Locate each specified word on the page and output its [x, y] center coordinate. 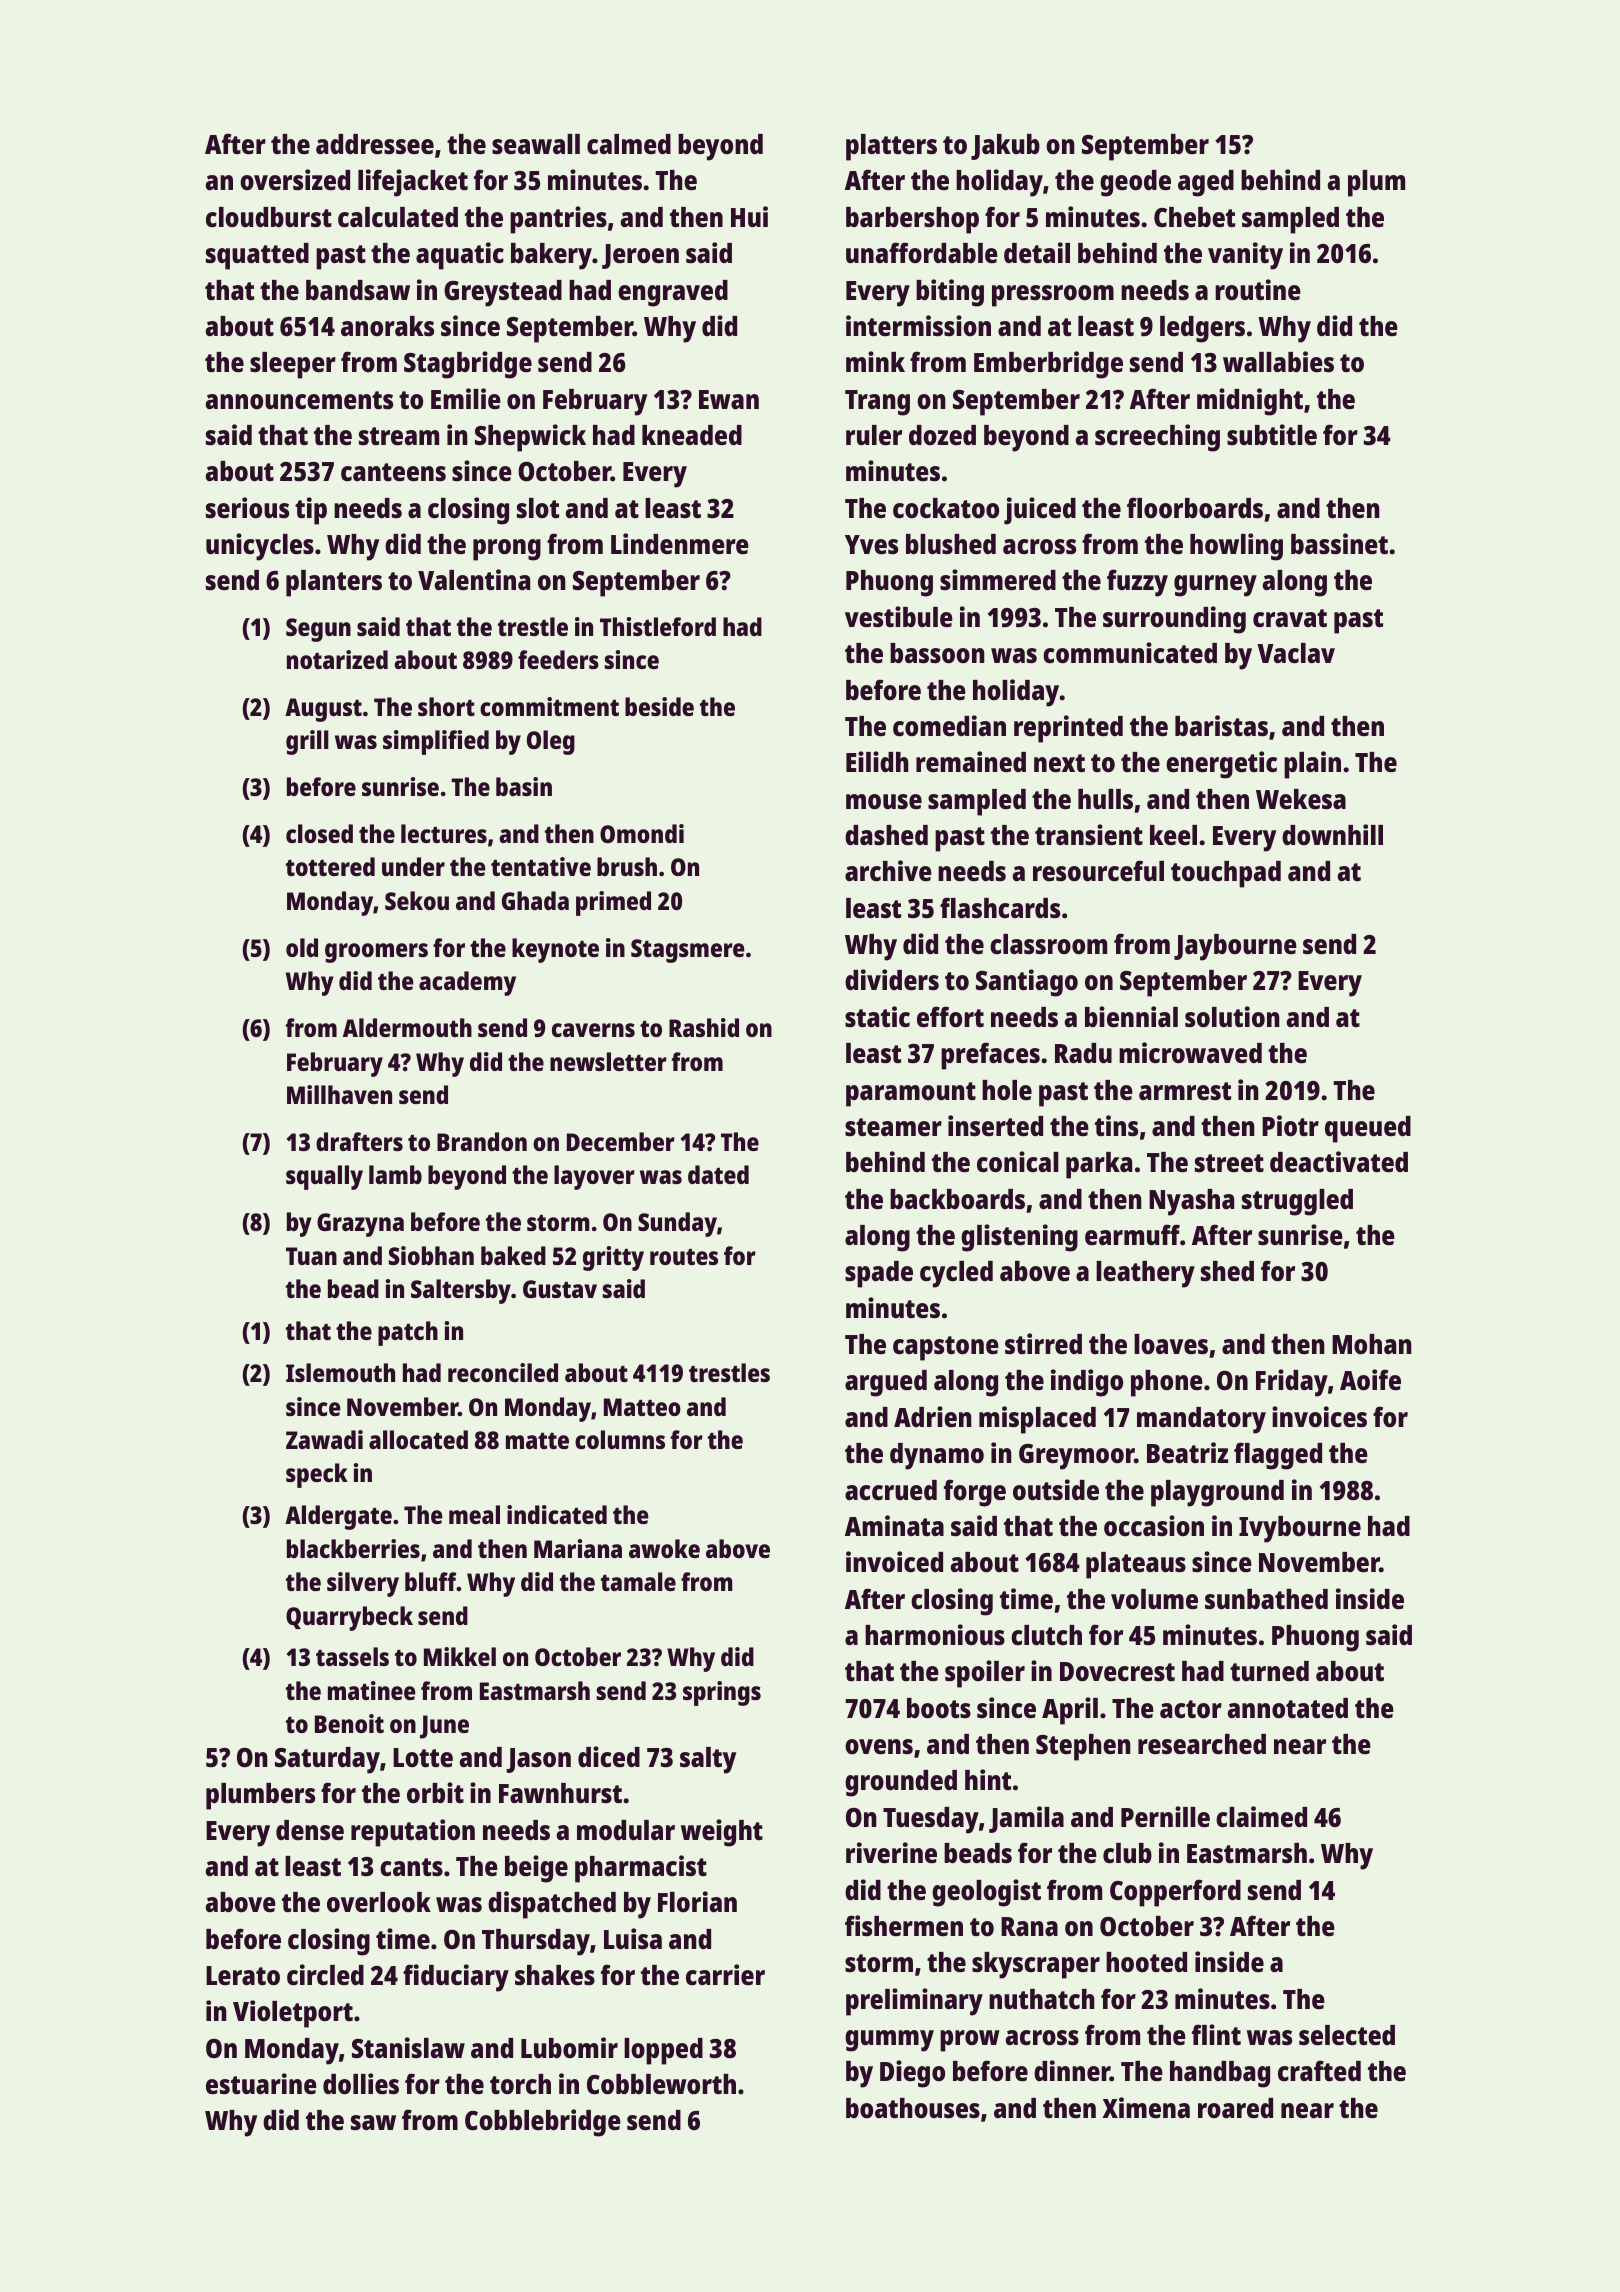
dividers [892, 980]
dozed [942, 435]
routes [684, 1257]
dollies [361, 2084]
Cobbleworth [661, 2084]
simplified [436, 742]
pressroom [1053, 296]
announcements [299, 400]
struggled [1297, 1202]
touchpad [1226, 874]
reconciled [503, 1372]
